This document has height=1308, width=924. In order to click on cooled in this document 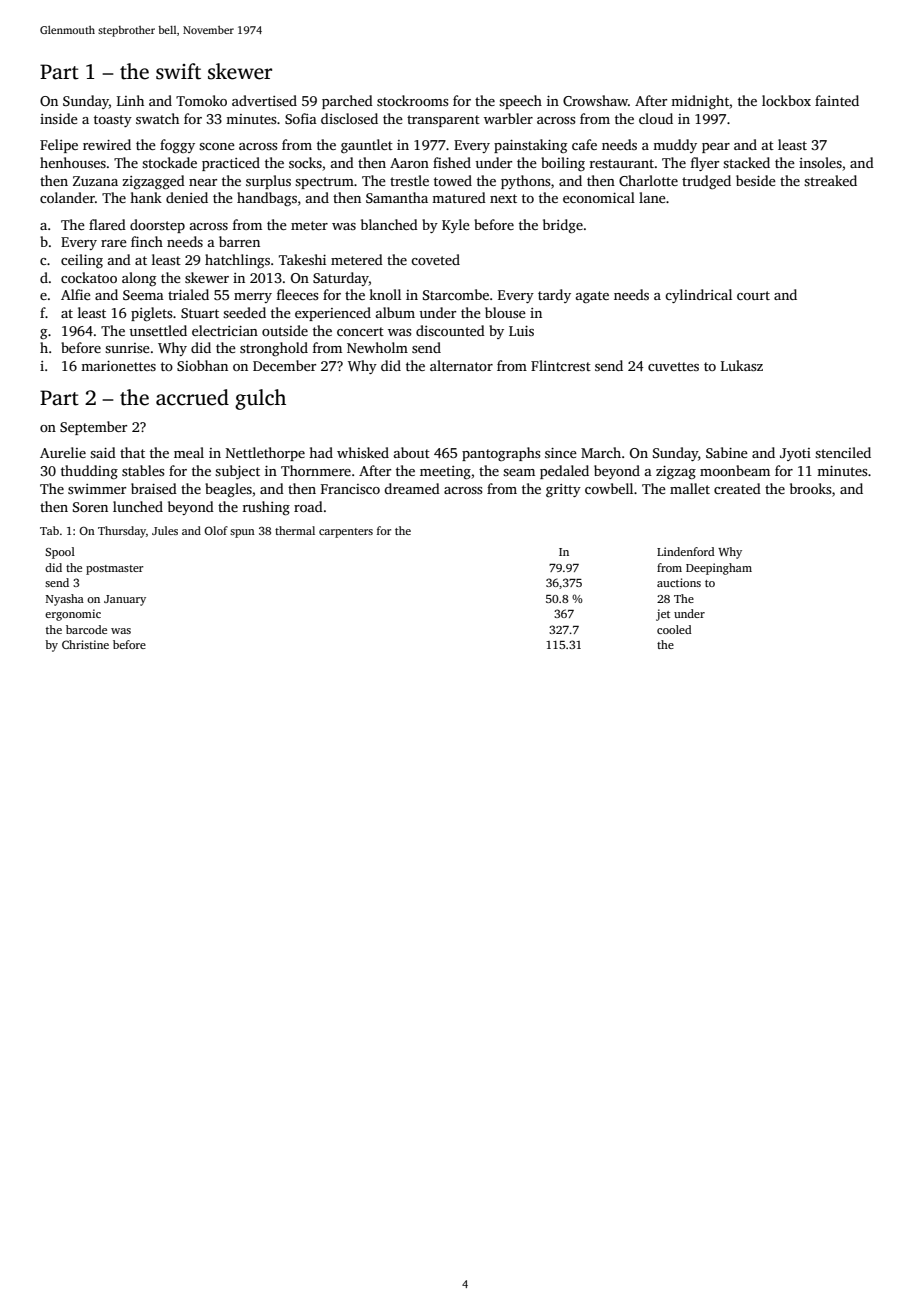, I will do `click(674, 629)`.
